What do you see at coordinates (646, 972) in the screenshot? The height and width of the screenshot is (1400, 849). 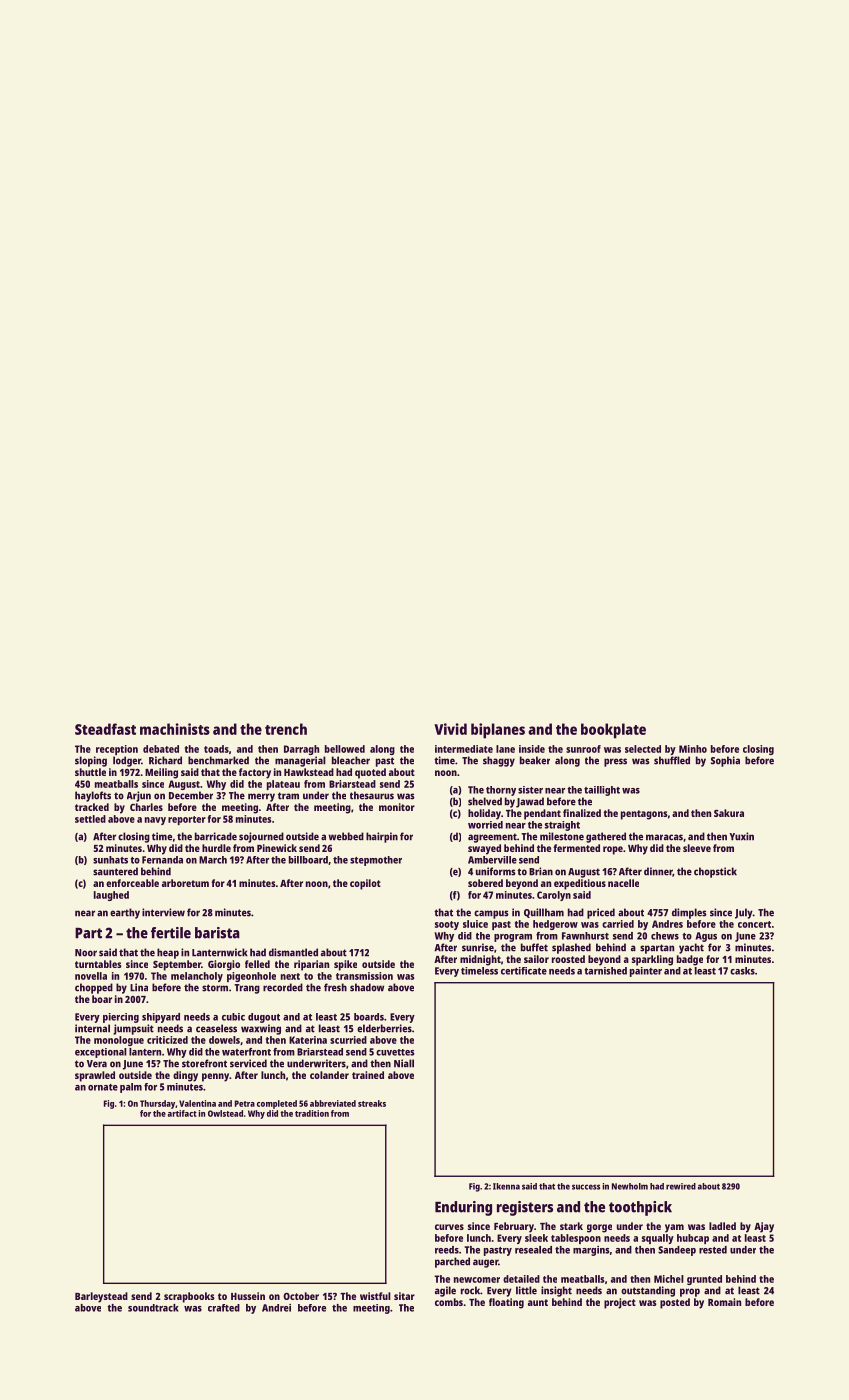 I see `painter` at bounding box center [646, 972].
